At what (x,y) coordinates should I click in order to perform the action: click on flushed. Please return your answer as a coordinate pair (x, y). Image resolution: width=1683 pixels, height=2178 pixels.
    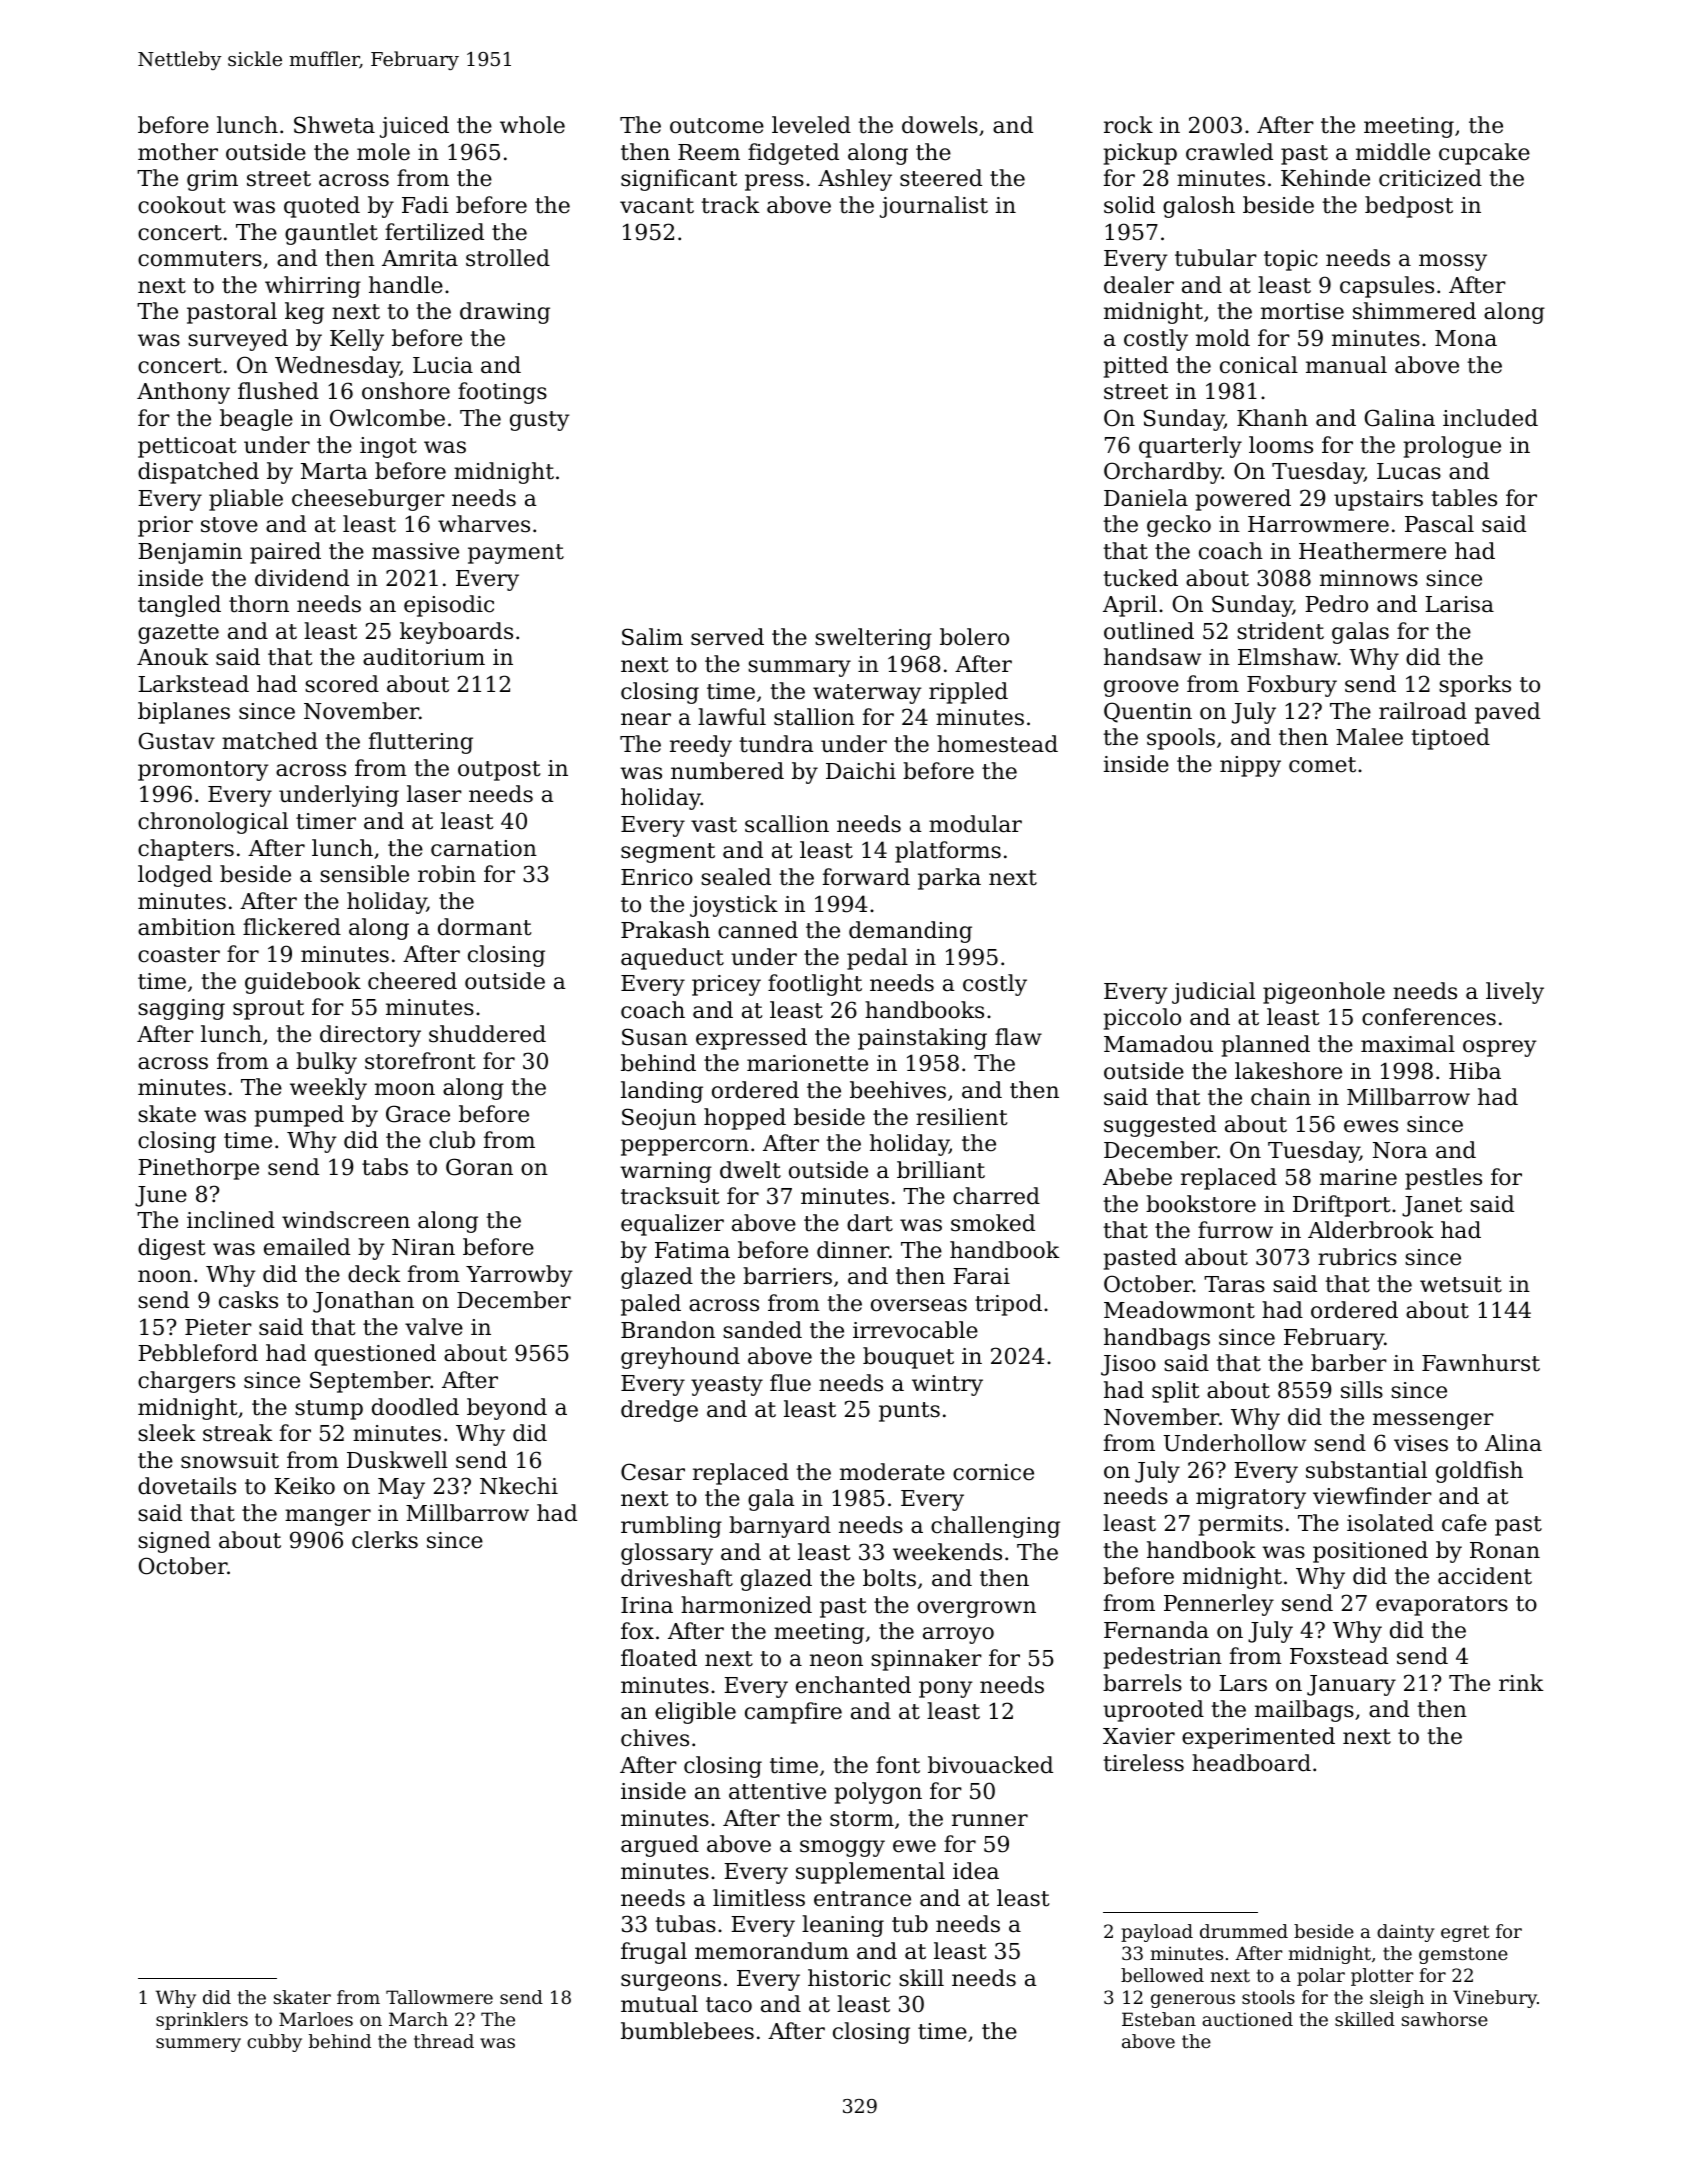
    Looking at the image, I should click on (278, 391).
